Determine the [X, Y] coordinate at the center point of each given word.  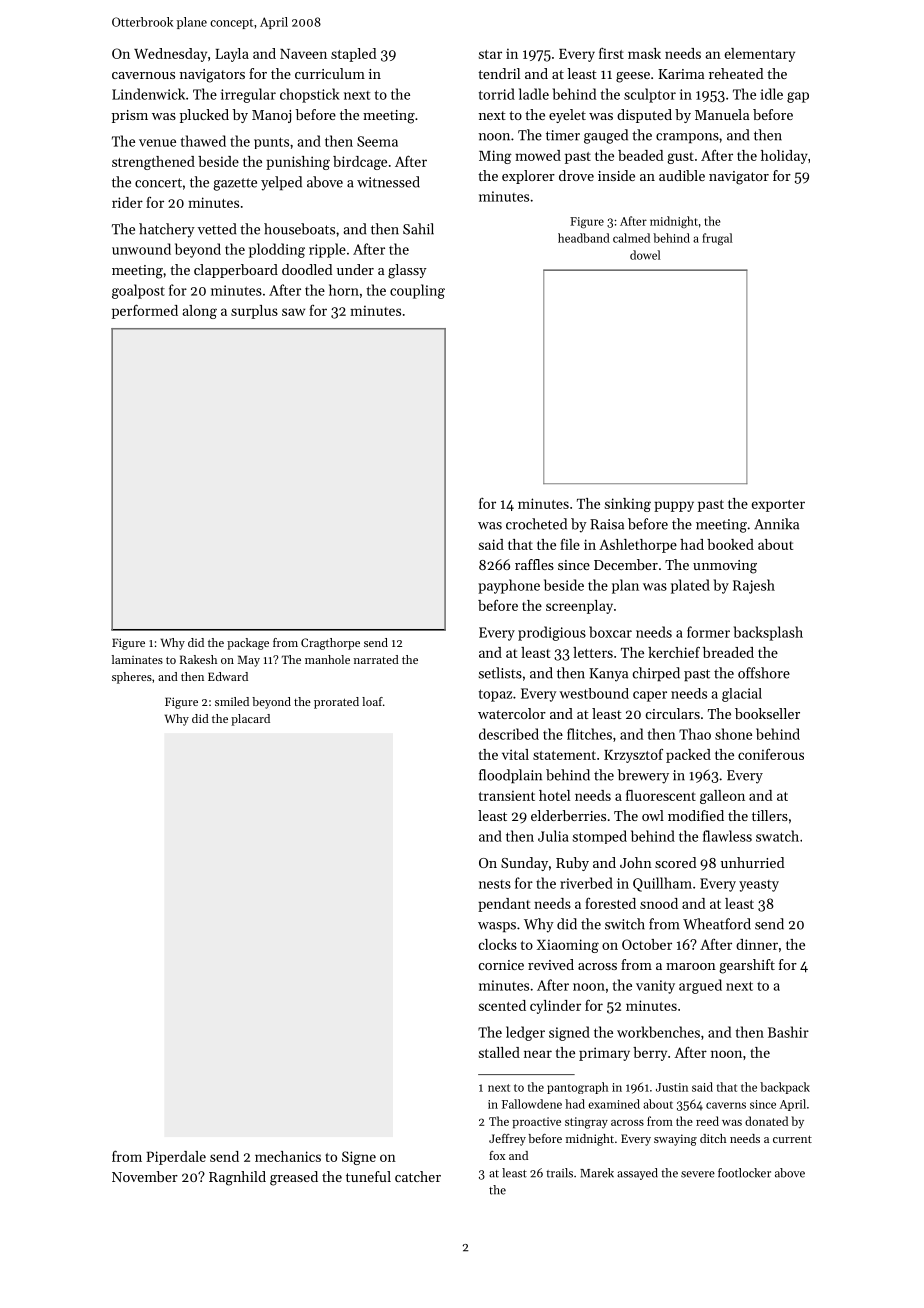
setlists [500, 673]
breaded [728, 652]
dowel [645, 255]
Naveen [303, 54]
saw [293, 312]
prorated [336, 703]
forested [610, 903]
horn [344, 290]
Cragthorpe [330, 644]
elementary [760, 55]
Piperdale [176, 1158]
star [490, 54]
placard [250, 720]
